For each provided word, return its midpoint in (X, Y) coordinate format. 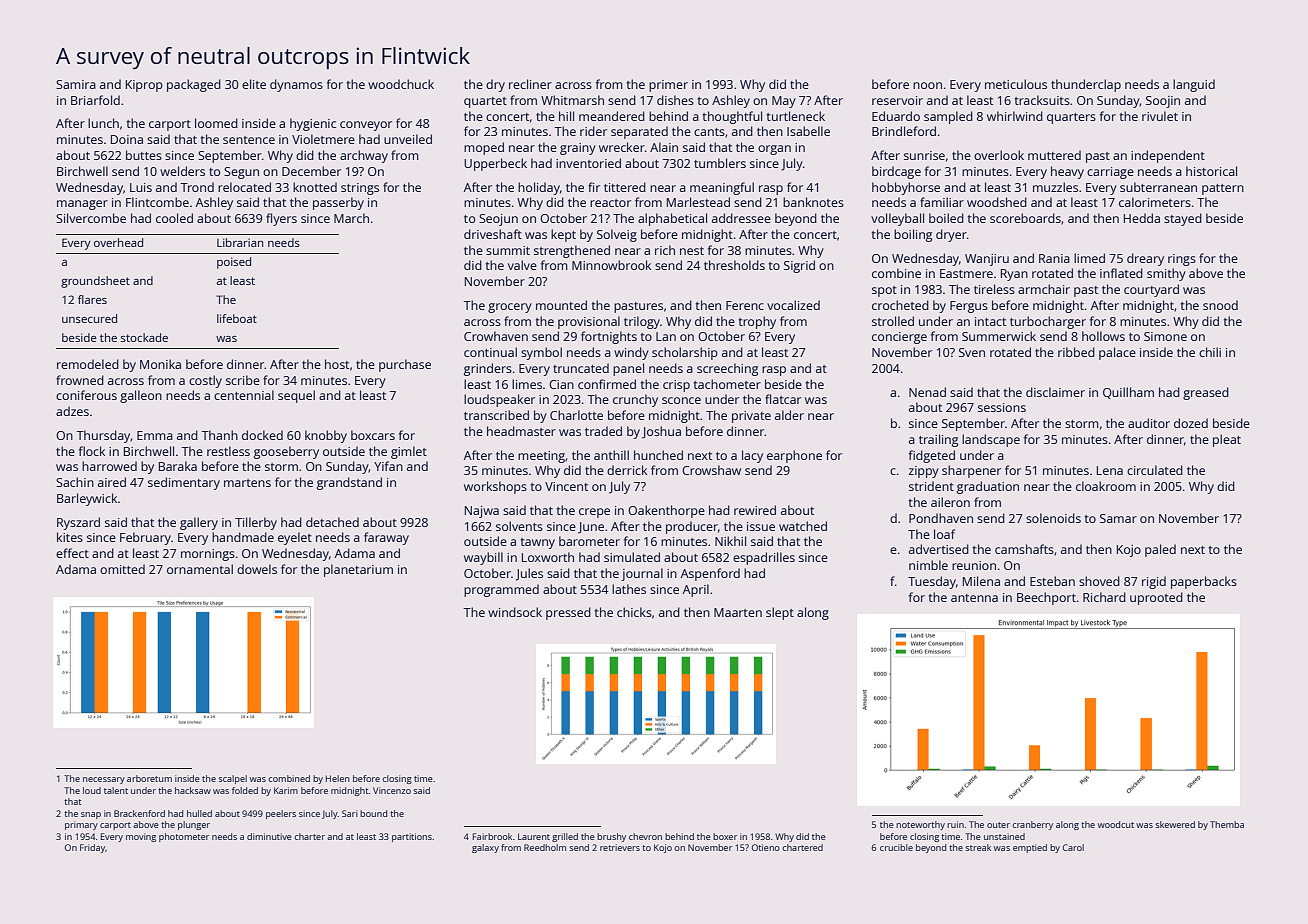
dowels (257, 569)
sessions (1002, 407)
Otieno (766, 847)
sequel (296, 396)
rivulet (1160, 116)
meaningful (722, 188)
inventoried (588, 163)
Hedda (1142, 218)
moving (141, 837)
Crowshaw (711, 470)
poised (234, 263)
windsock (515, 612)
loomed (216, 123)
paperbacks (1204, 582)
